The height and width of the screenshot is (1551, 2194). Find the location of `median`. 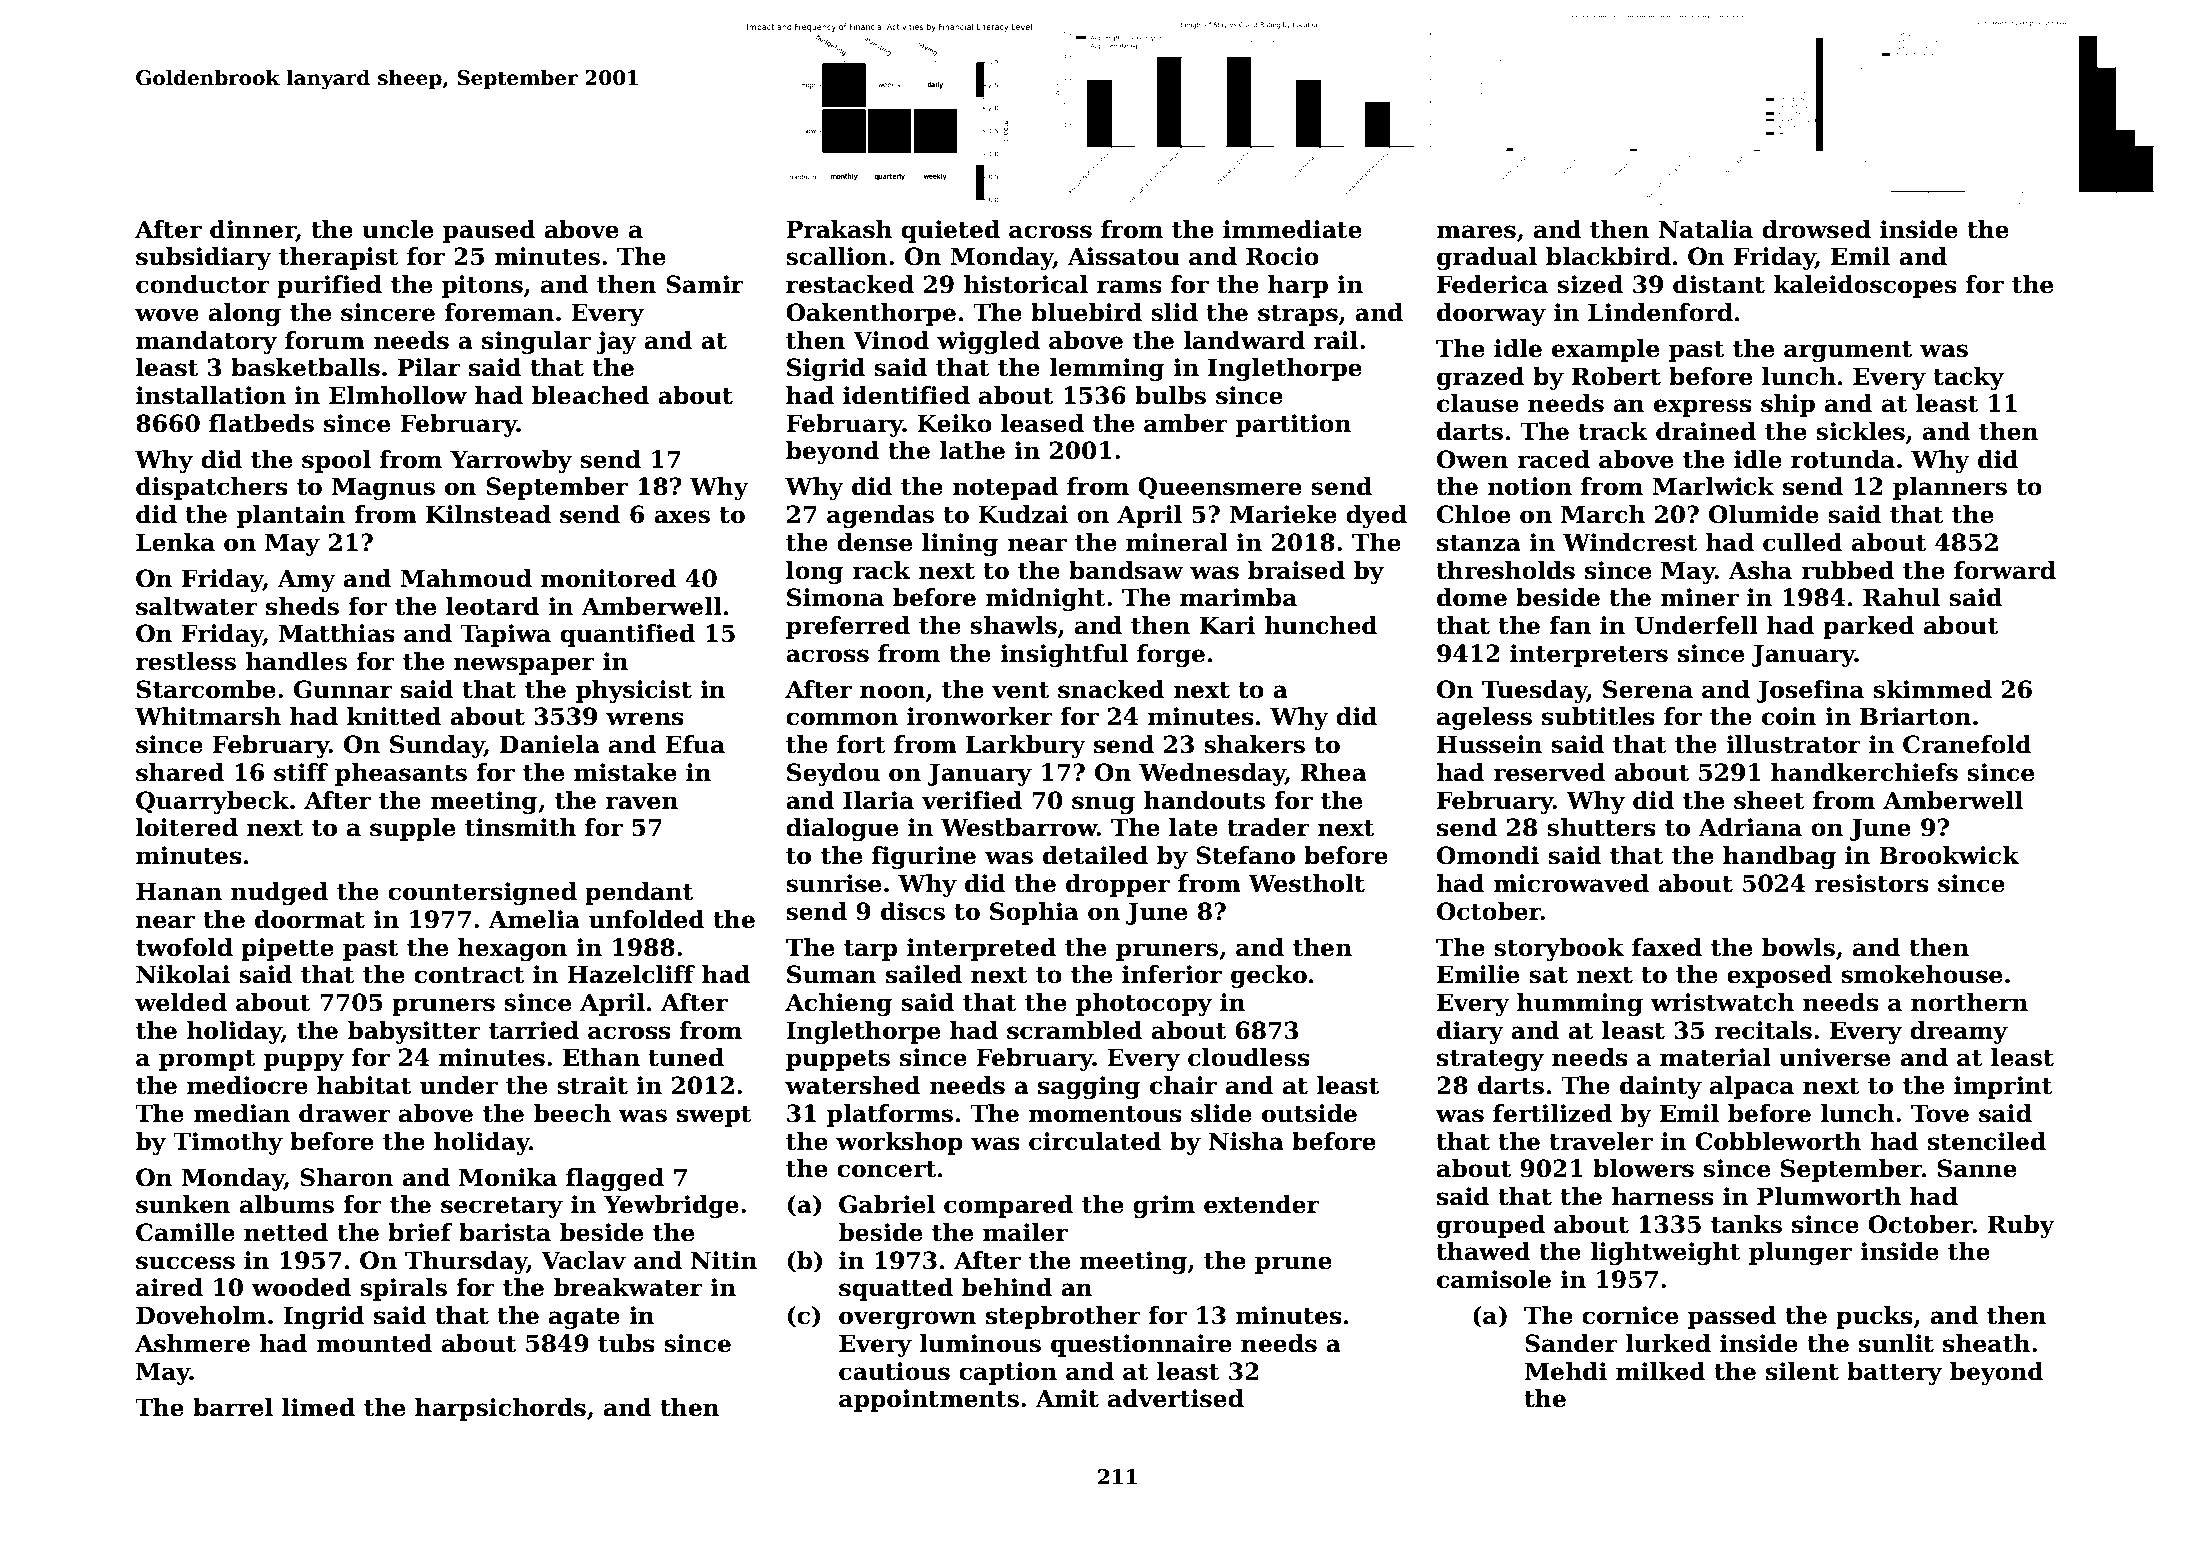

median is located at coordinates (241, 1113).
